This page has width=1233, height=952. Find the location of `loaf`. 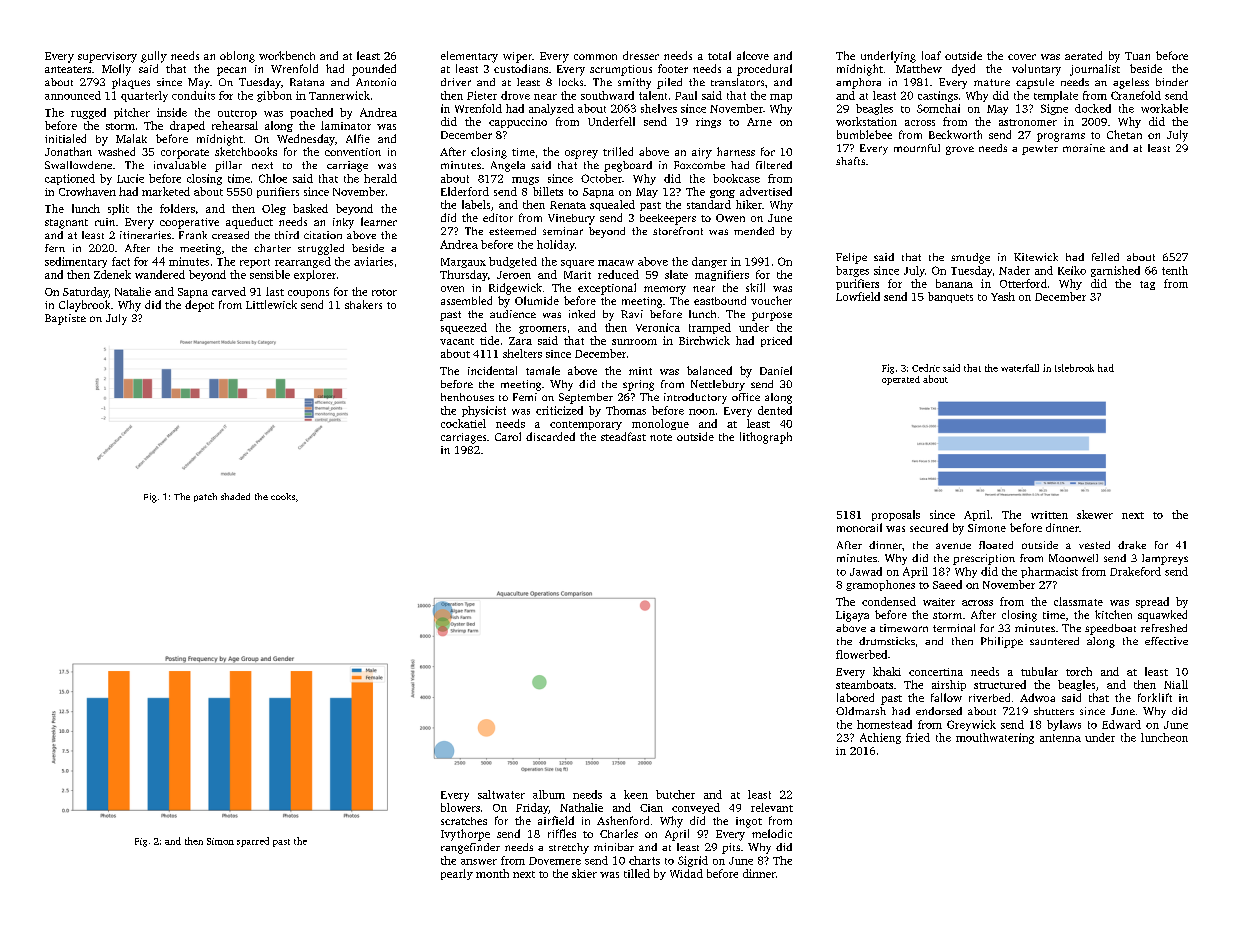

loaf is located at coordinates (931, 55).
